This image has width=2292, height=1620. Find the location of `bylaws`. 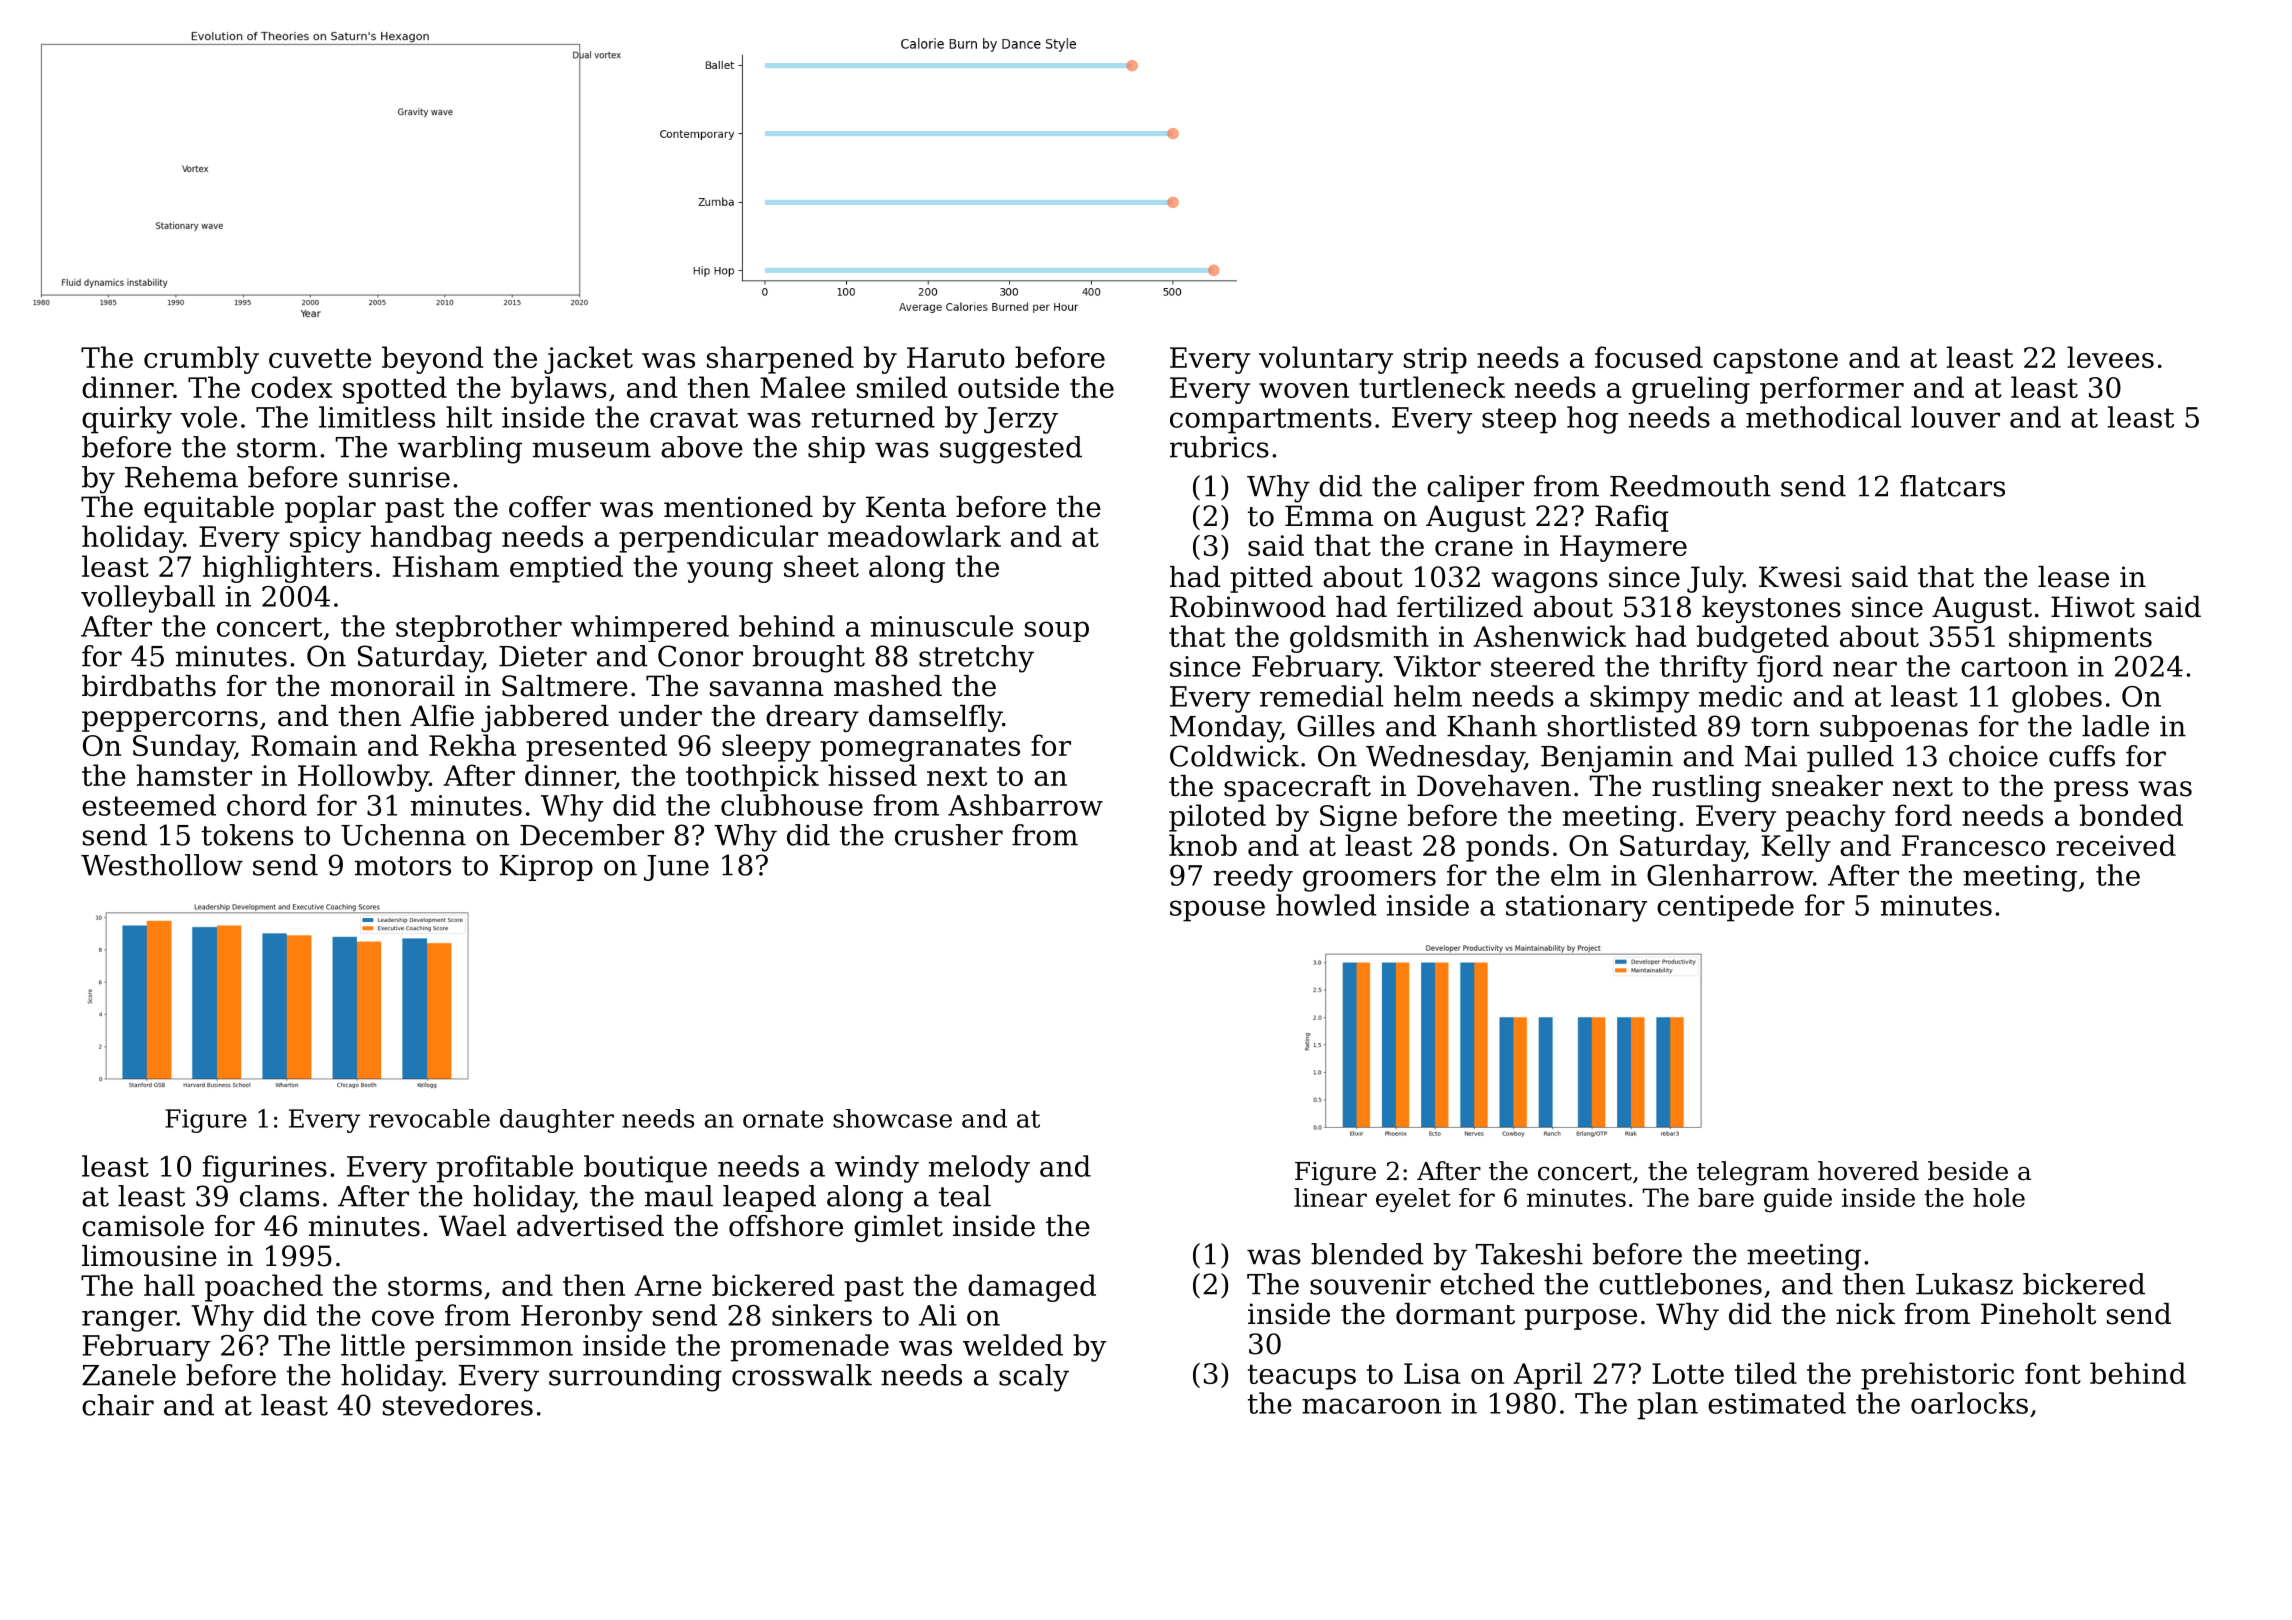

bylaws is located at coordinates (559, 390).
